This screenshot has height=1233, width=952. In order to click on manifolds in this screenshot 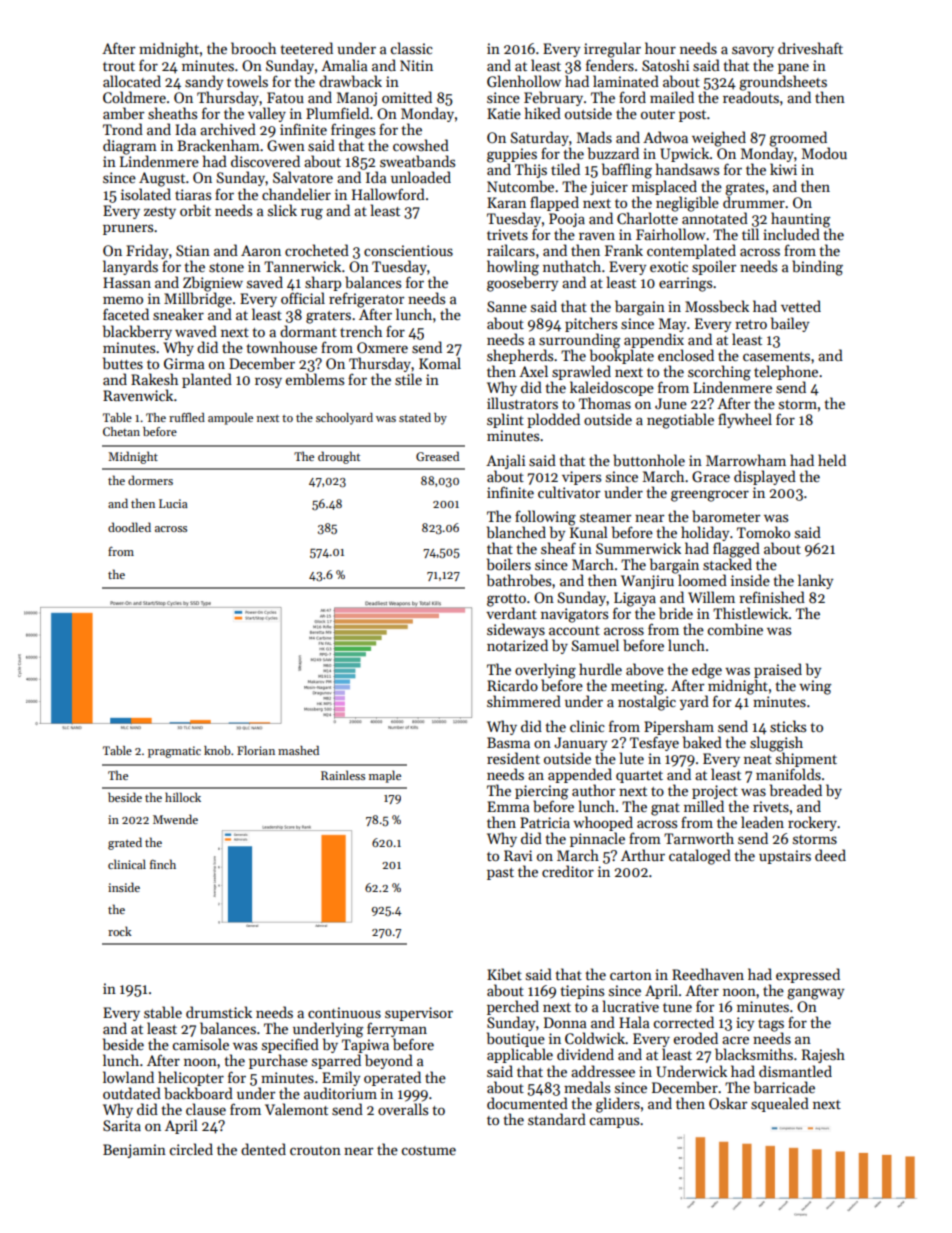, I will do `click(788, 774)`.
